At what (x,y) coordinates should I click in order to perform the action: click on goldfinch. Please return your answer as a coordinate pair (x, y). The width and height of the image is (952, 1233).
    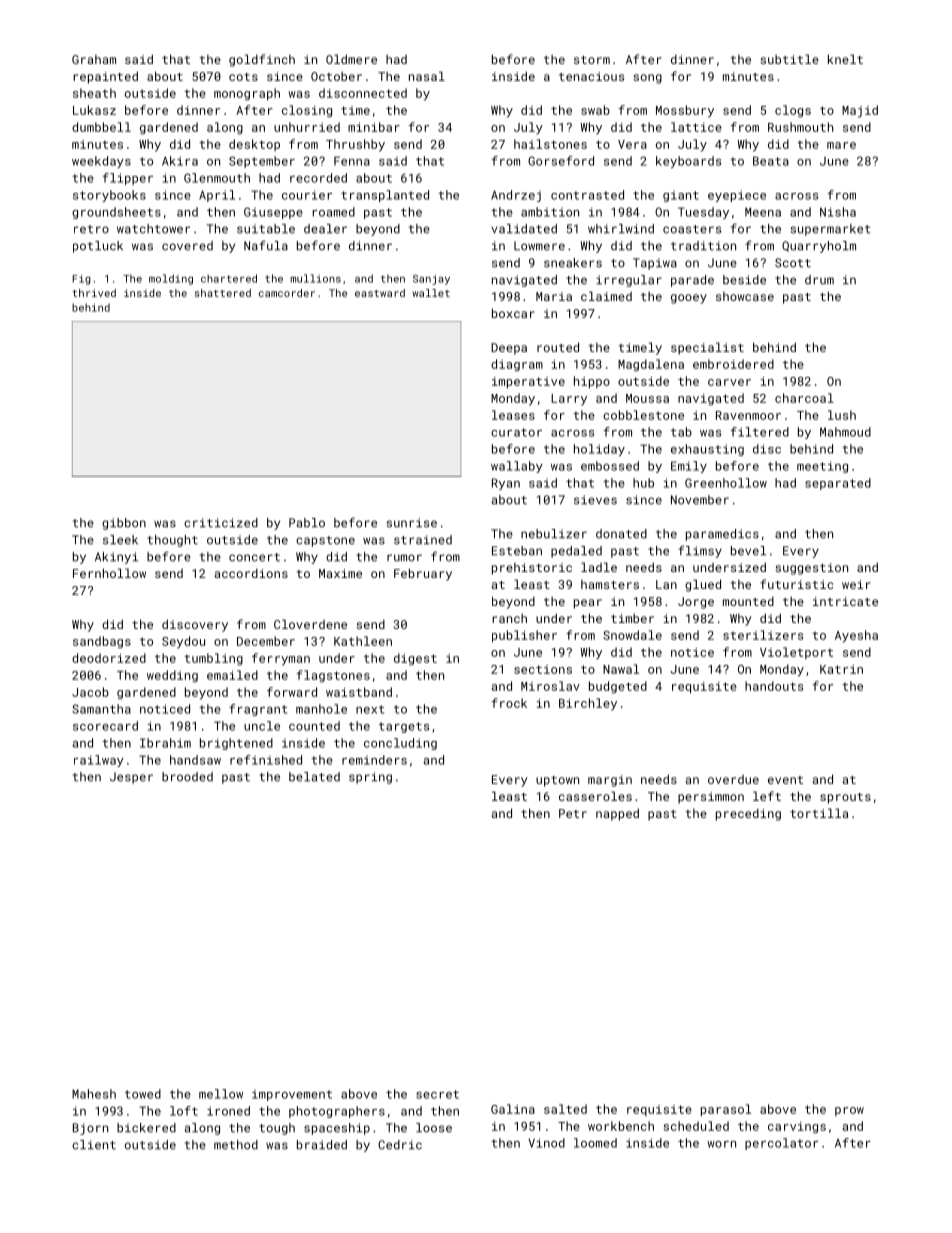
    Looking at the image, I should click on (262, 60).
